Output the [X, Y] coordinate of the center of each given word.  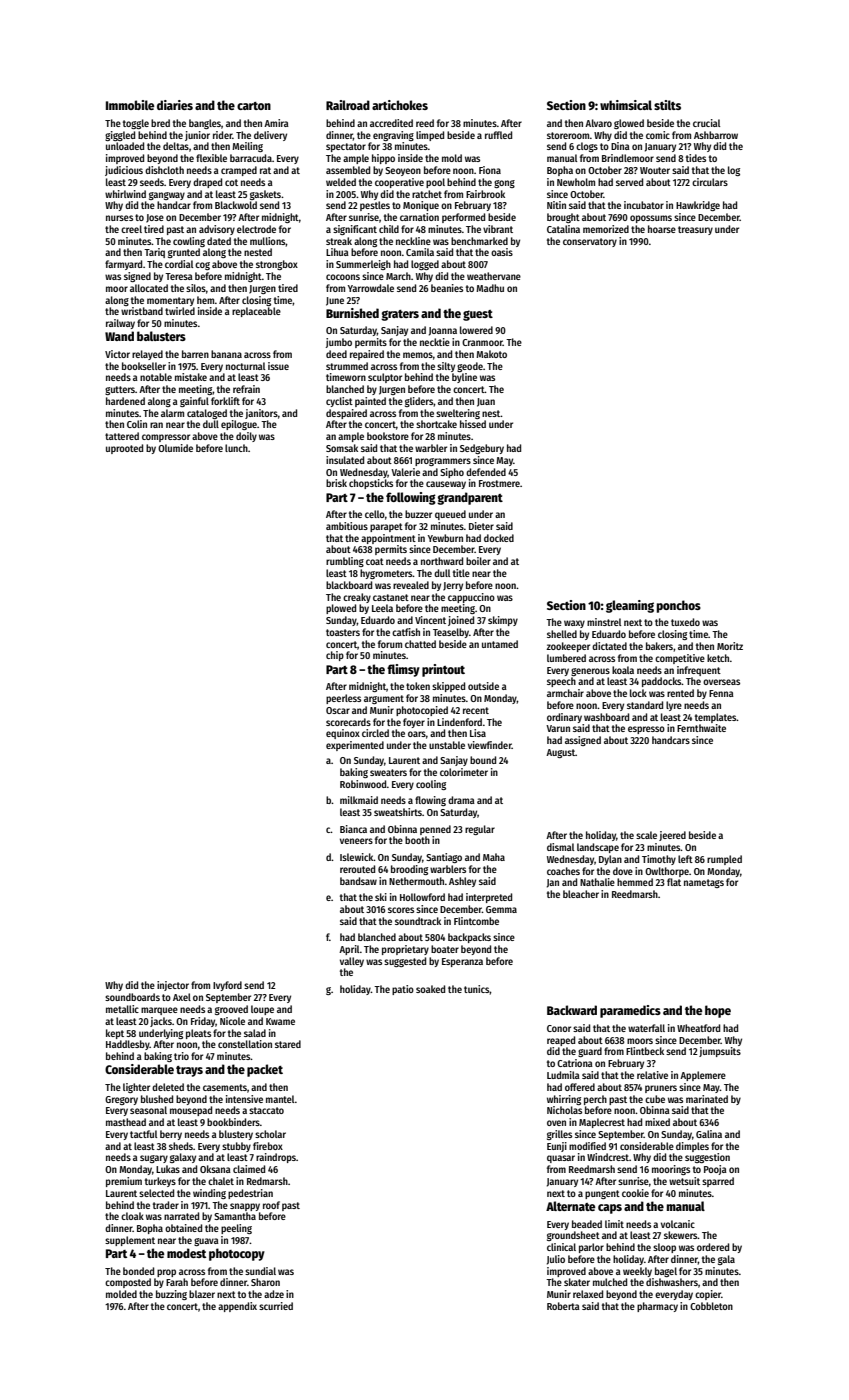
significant [355, 230]
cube [655, 1099]
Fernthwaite [701, 728]
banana [226, 354]
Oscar [338, 710]
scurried [276, 1306]
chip [335, 656]
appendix [237, 1307]
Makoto [491, 354]
